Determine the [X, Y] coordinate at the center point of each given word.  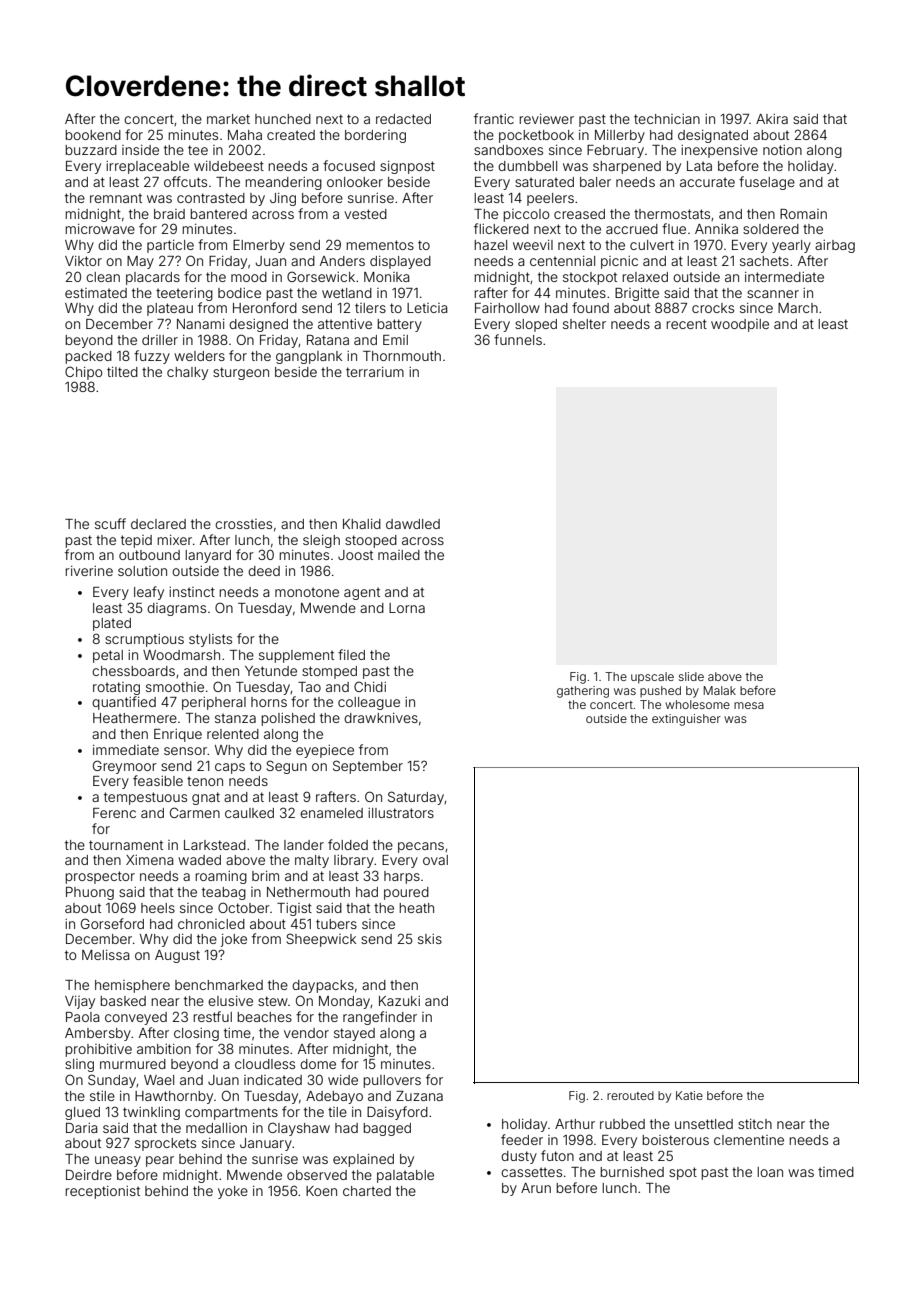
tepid [136, 541]
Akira [772, 119]
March [798, 308]
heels [158, 908]
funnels [518, 339]
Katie [689, 1095]
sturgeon [241, 373]
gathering [583, 692]
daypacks [323, 986]
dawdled [413, 524]
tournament [126, 845]
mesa [749, 705]
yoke [233, 1192]
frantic [494, 118]
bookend [93, 135]
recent [686, 324]
